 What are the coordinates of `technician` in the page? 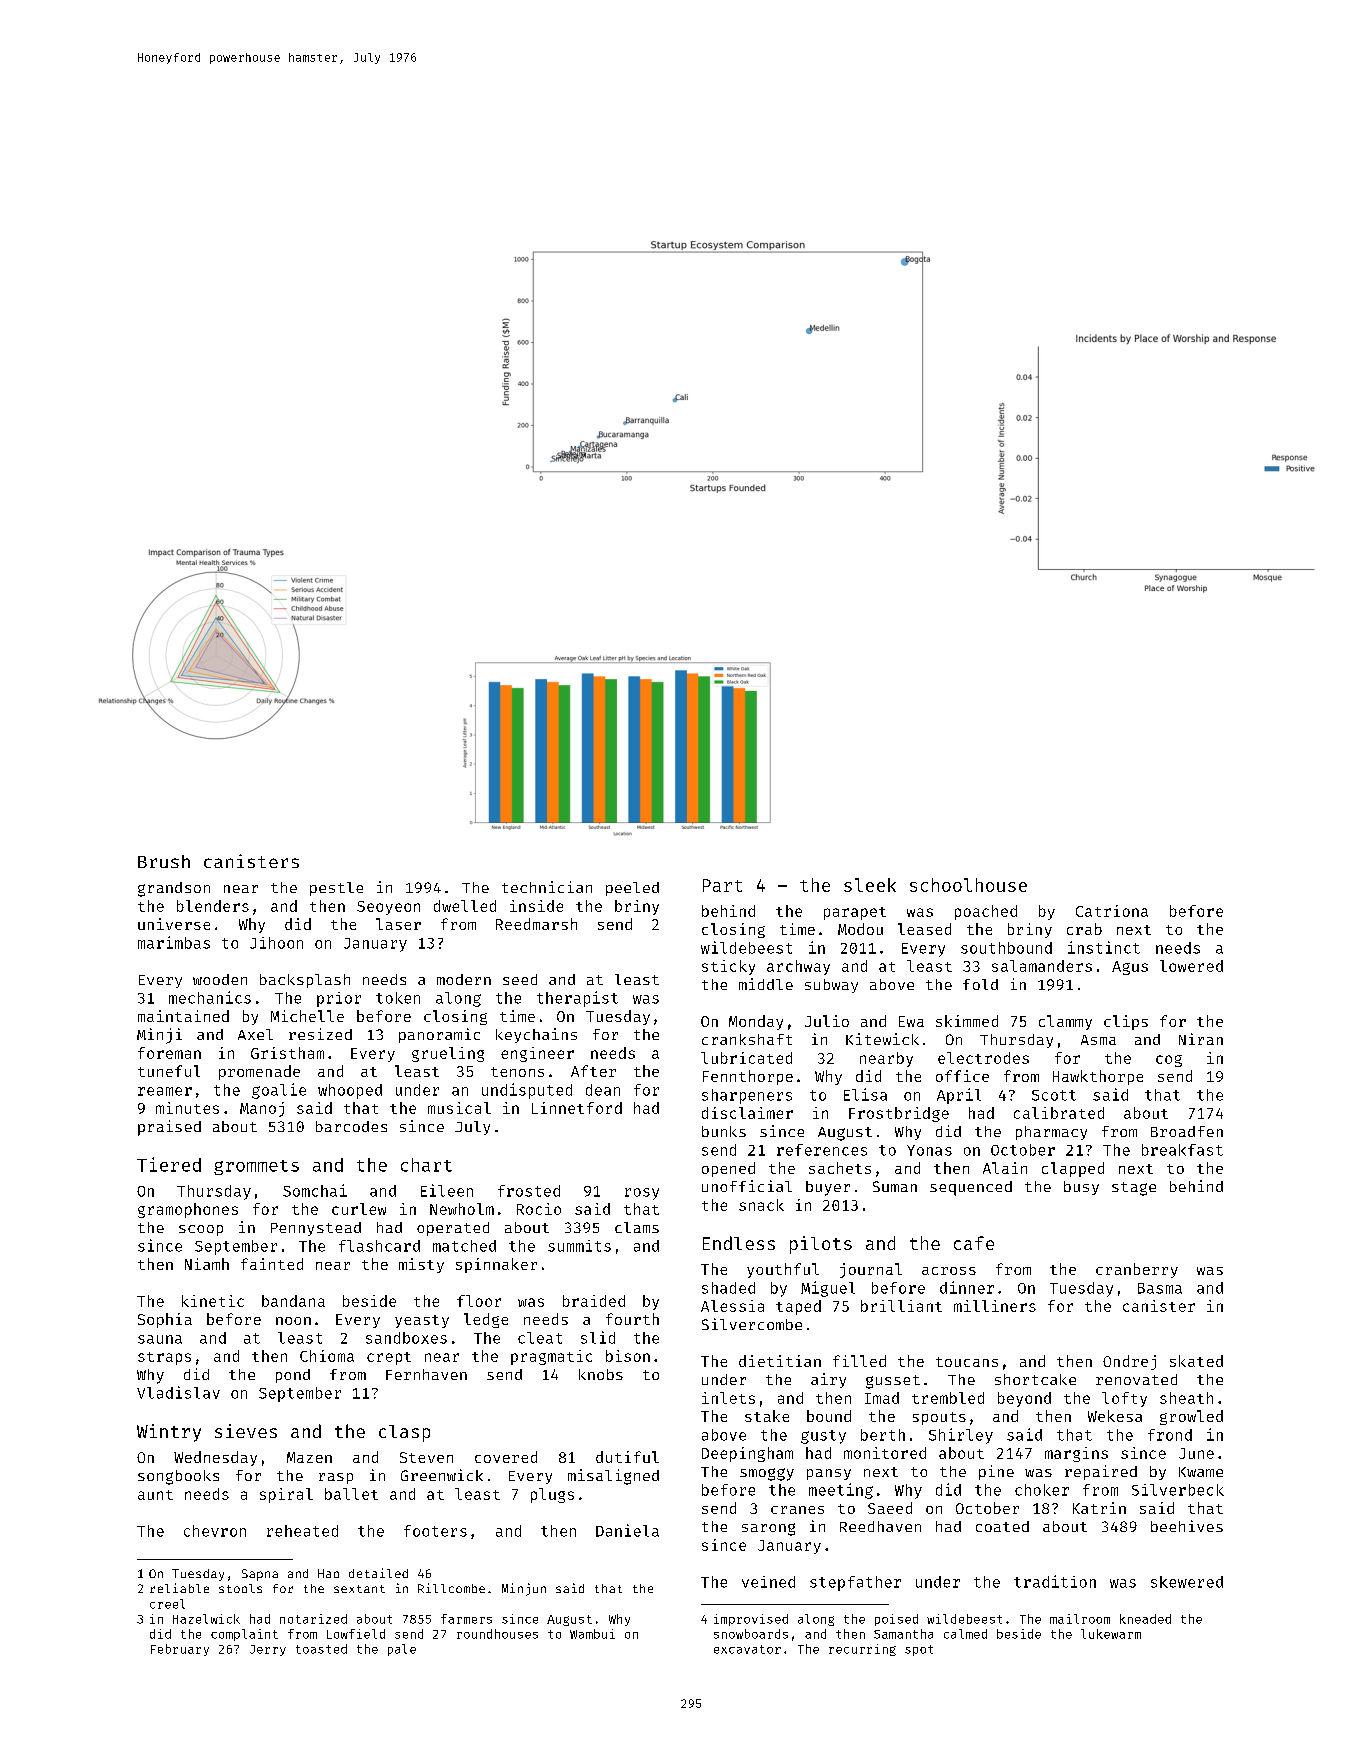 It's located at (547, 887).
